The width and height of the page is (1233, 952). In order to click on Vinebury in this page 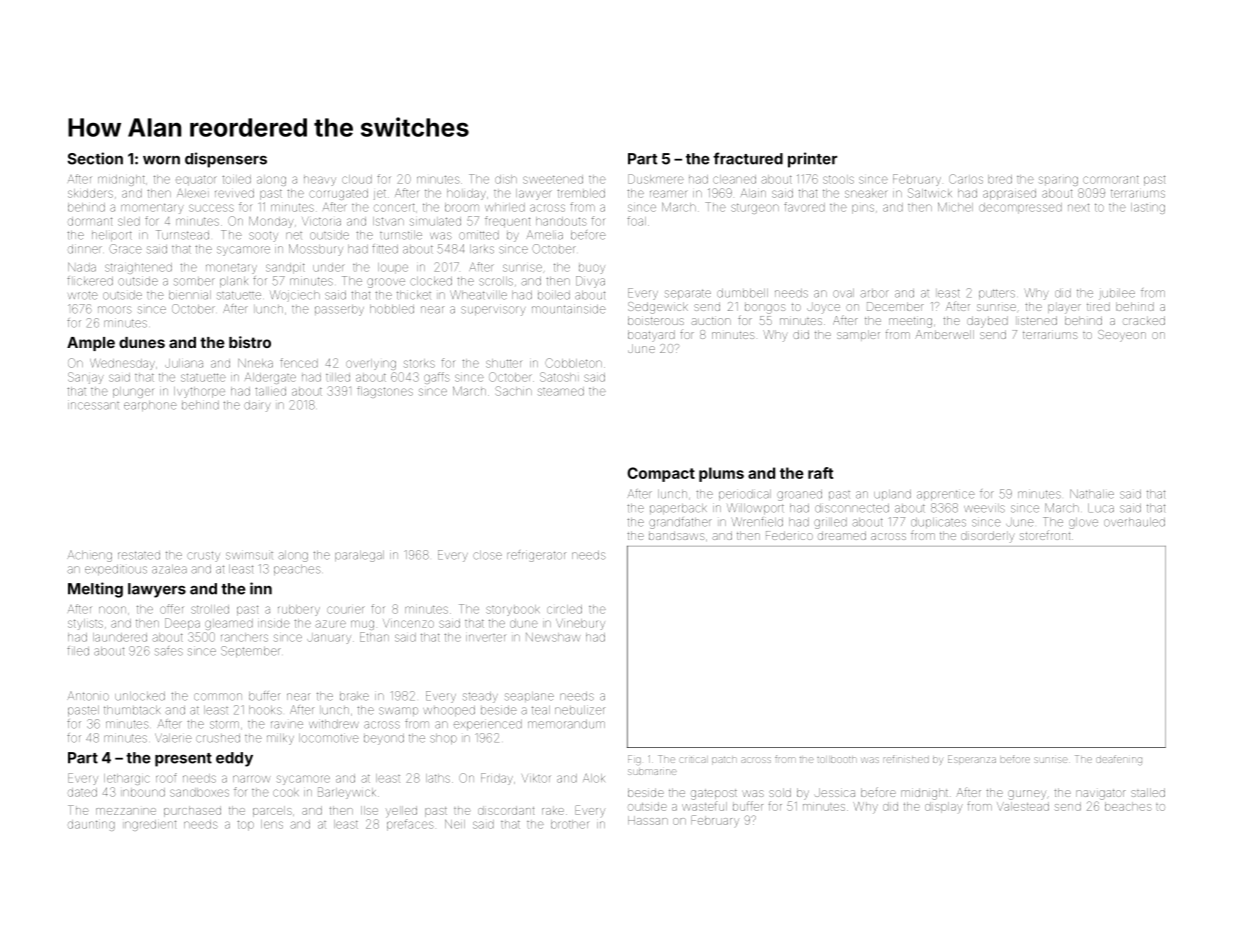, I will do `click(580, 624)`.
